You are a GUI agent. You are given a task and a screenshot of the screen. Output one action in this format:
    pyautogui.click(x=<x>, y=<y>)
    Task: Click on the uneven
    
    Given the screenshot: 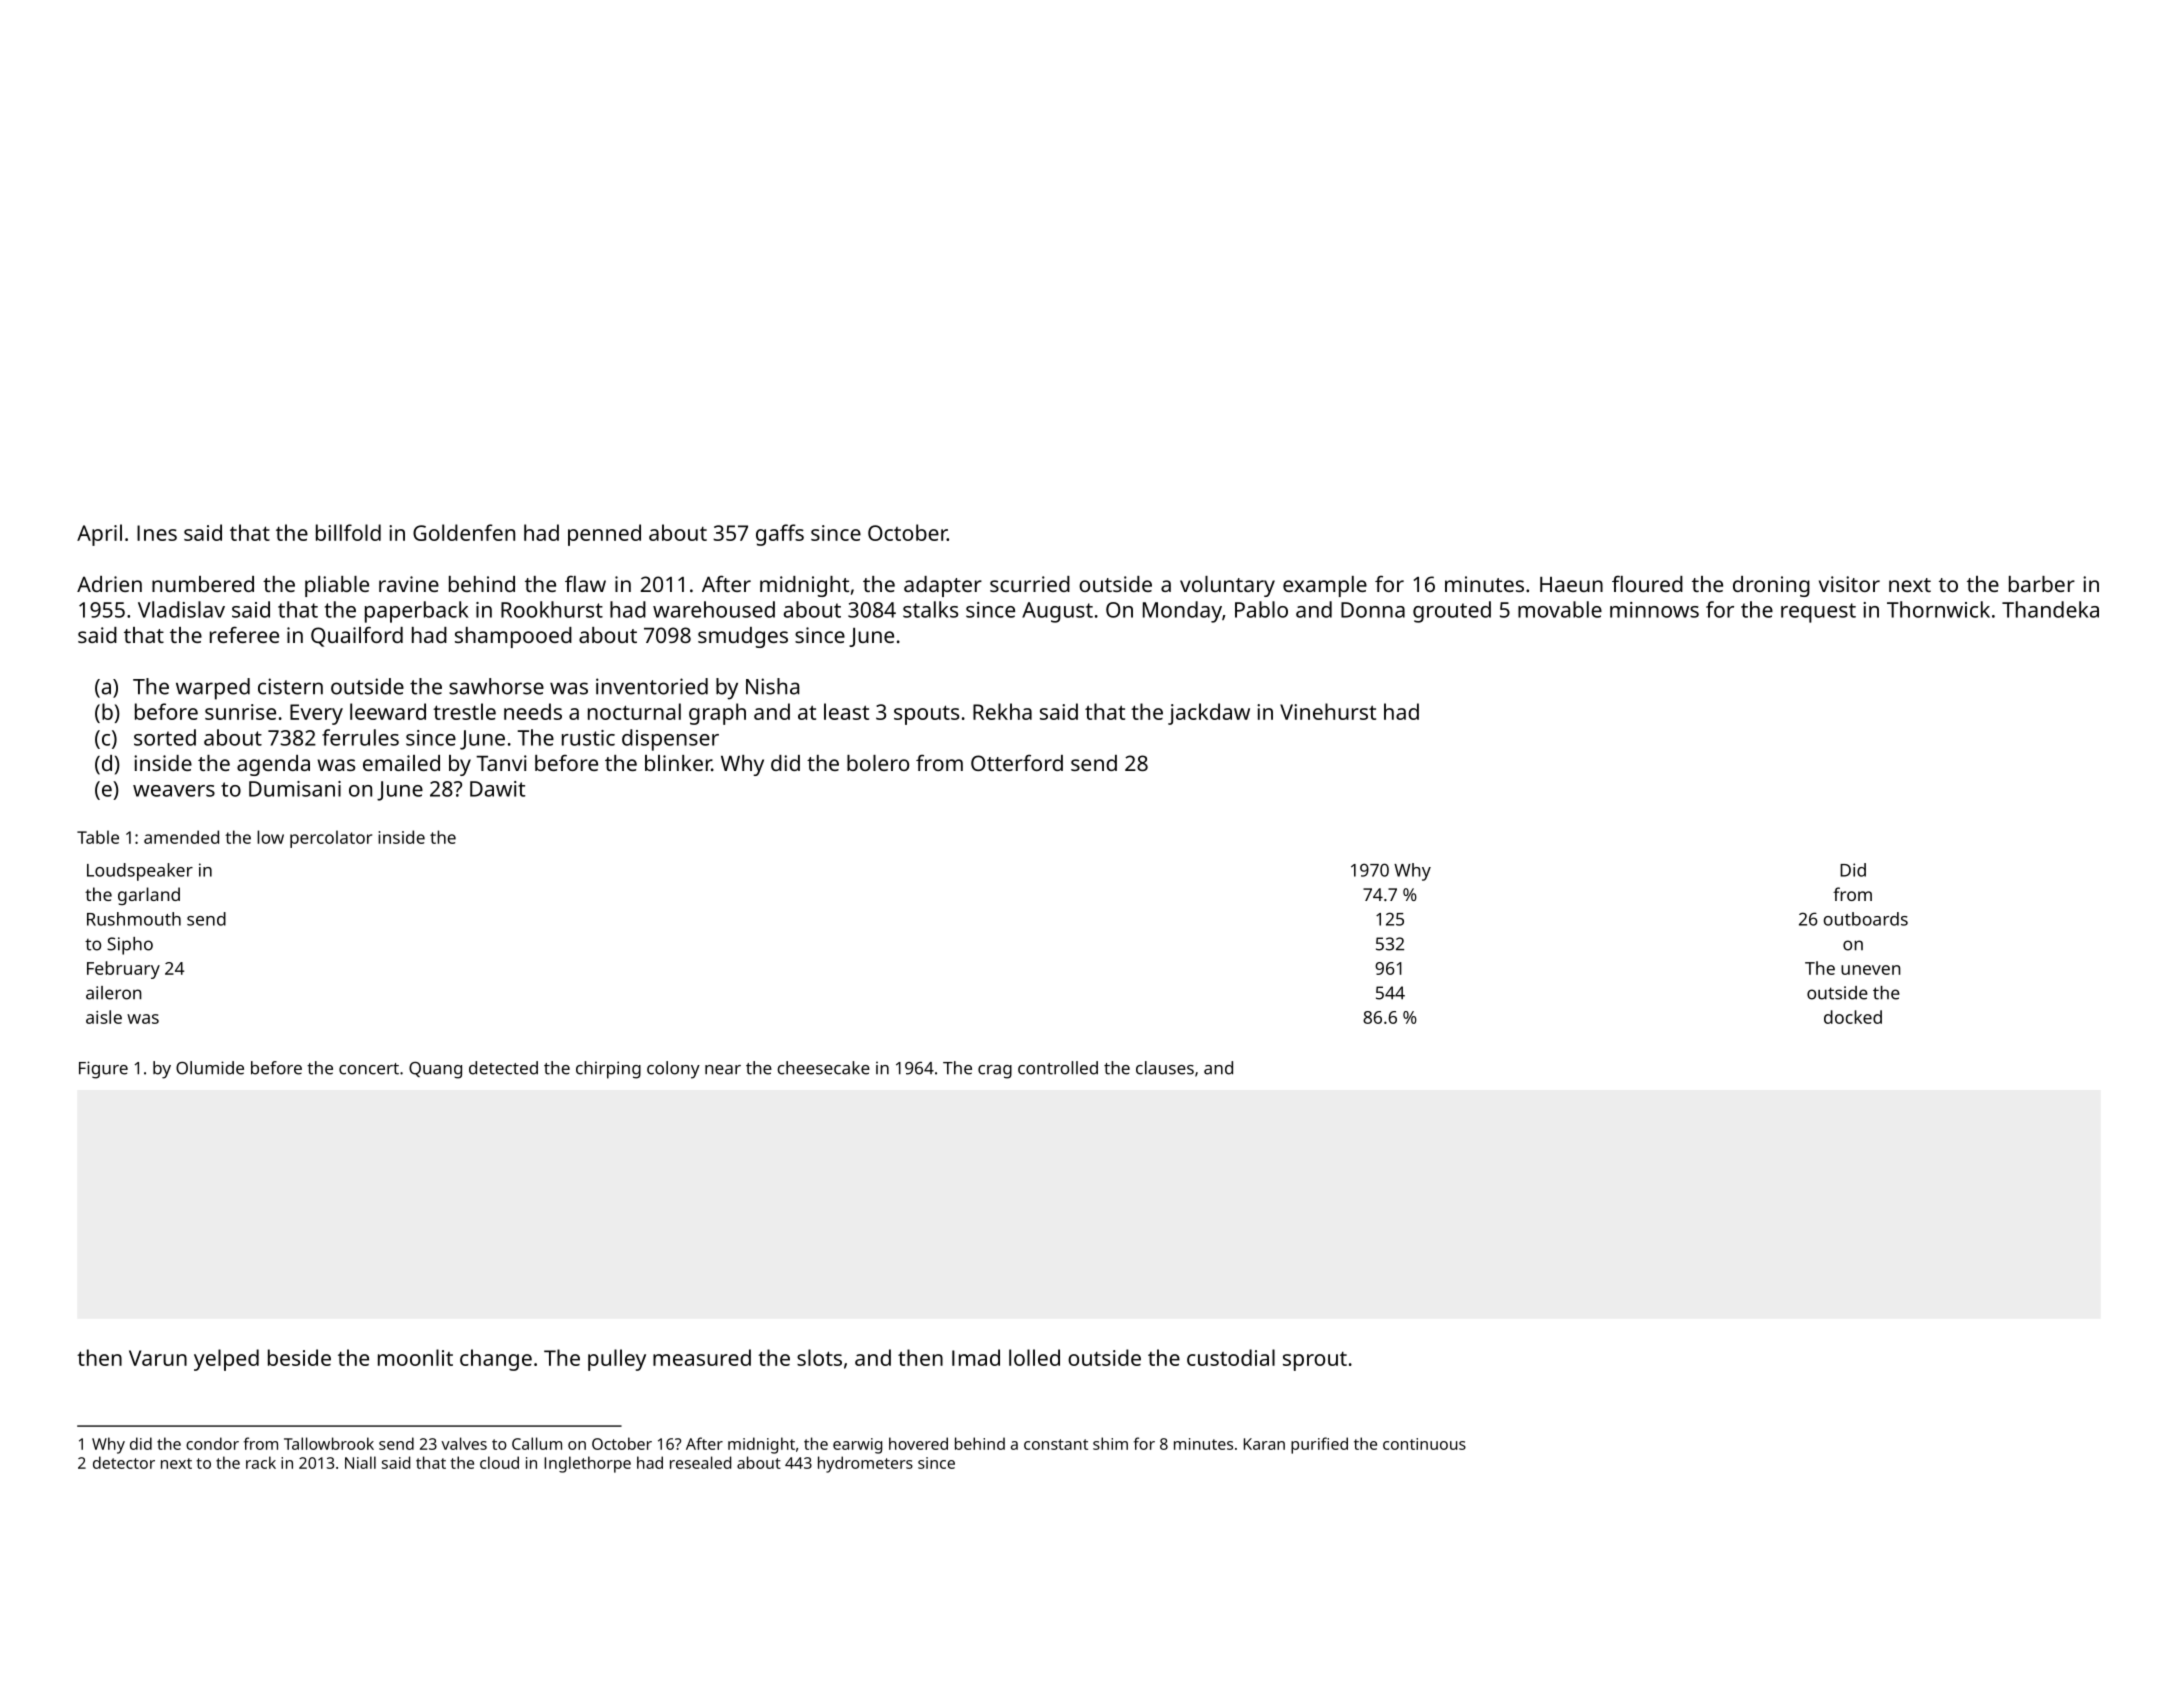 What is the action you would take?
    pyautogui.click(x=1871, y=970)
